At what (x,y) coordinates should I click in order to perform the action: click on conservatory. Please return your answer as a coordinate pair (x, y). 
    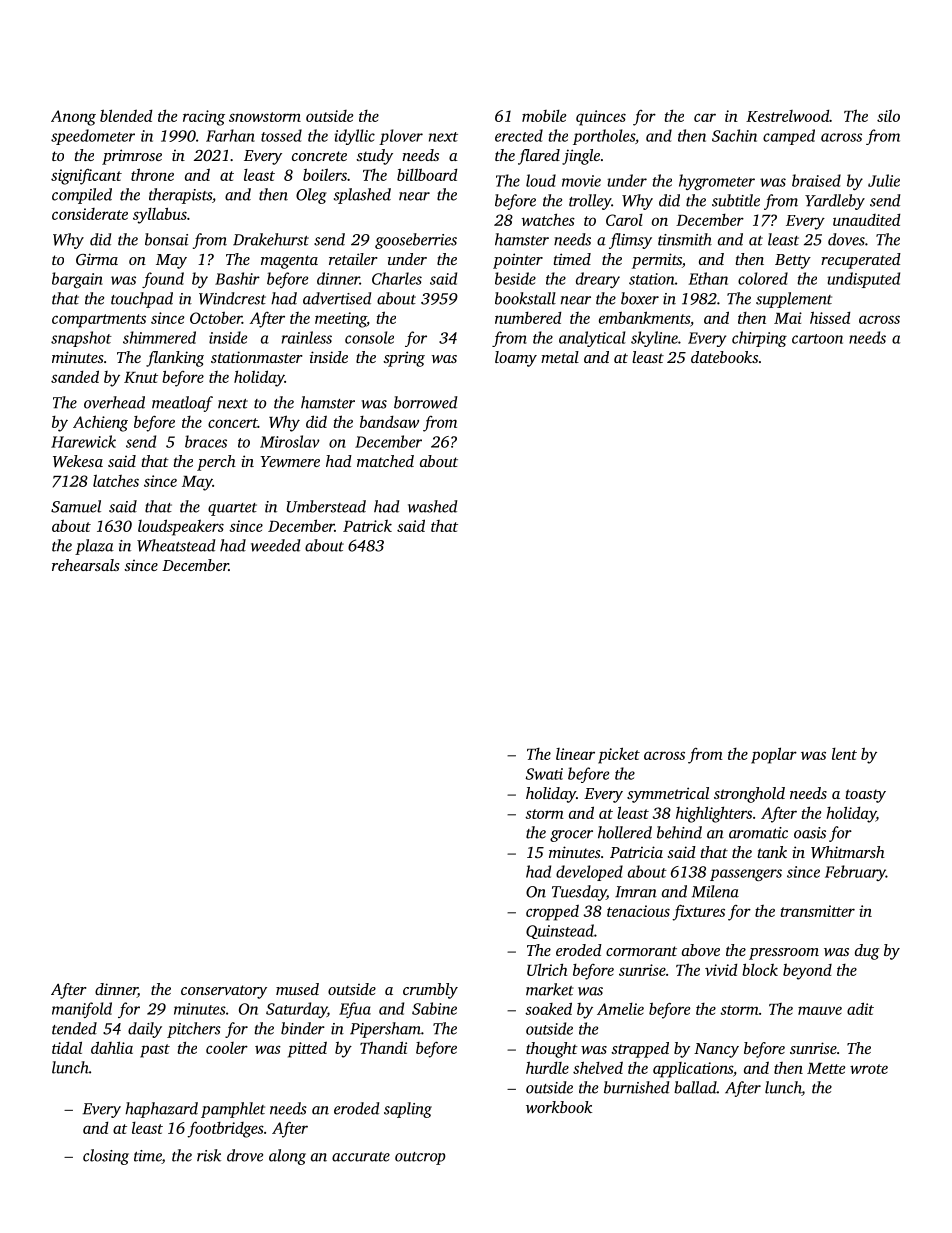
    Looking at the image, I should click on (224, 992).
